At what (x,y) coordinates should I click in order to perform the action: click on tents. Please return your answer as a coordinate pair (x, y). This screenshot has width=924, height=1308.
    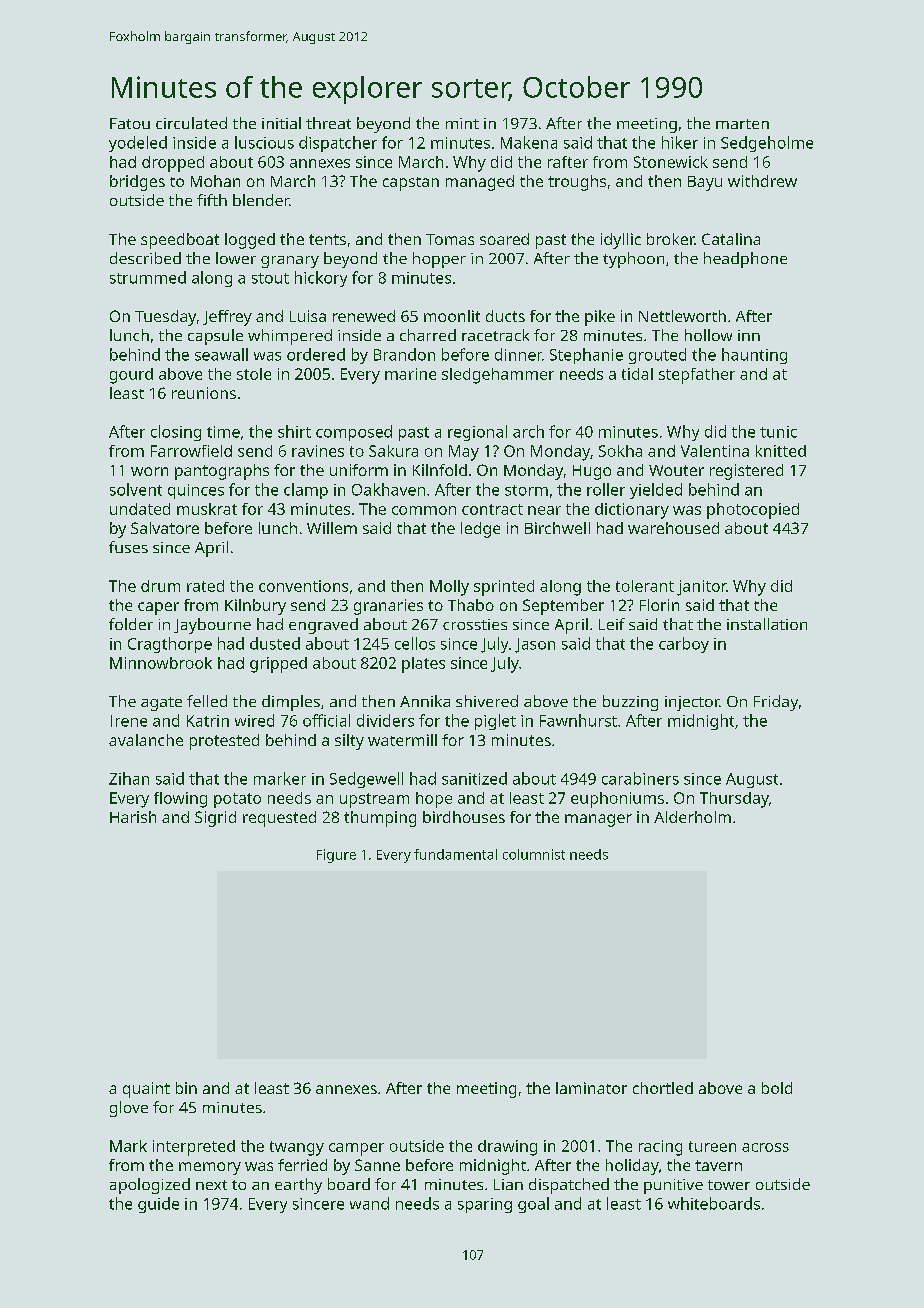
    Looking at the image, I should click on (327, 239).
